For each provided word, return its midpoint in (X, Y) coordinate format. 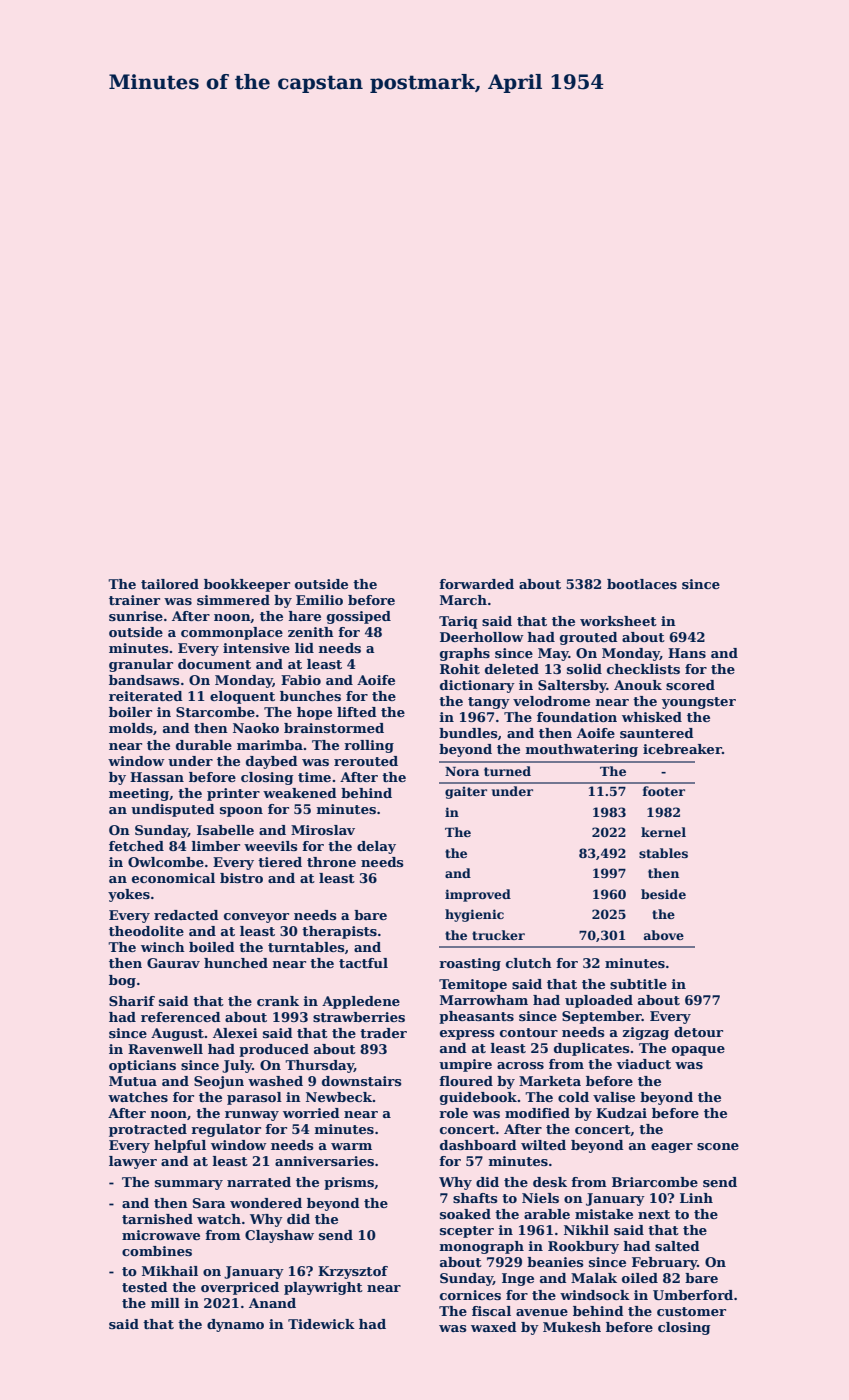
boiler (130, 712)
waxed (494, 1327)
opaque (698, 1051)
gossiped (359, 617)
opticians (142, 1066)
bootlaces (642, 584)
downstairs (361, 1081)
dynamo (235, 1325)
